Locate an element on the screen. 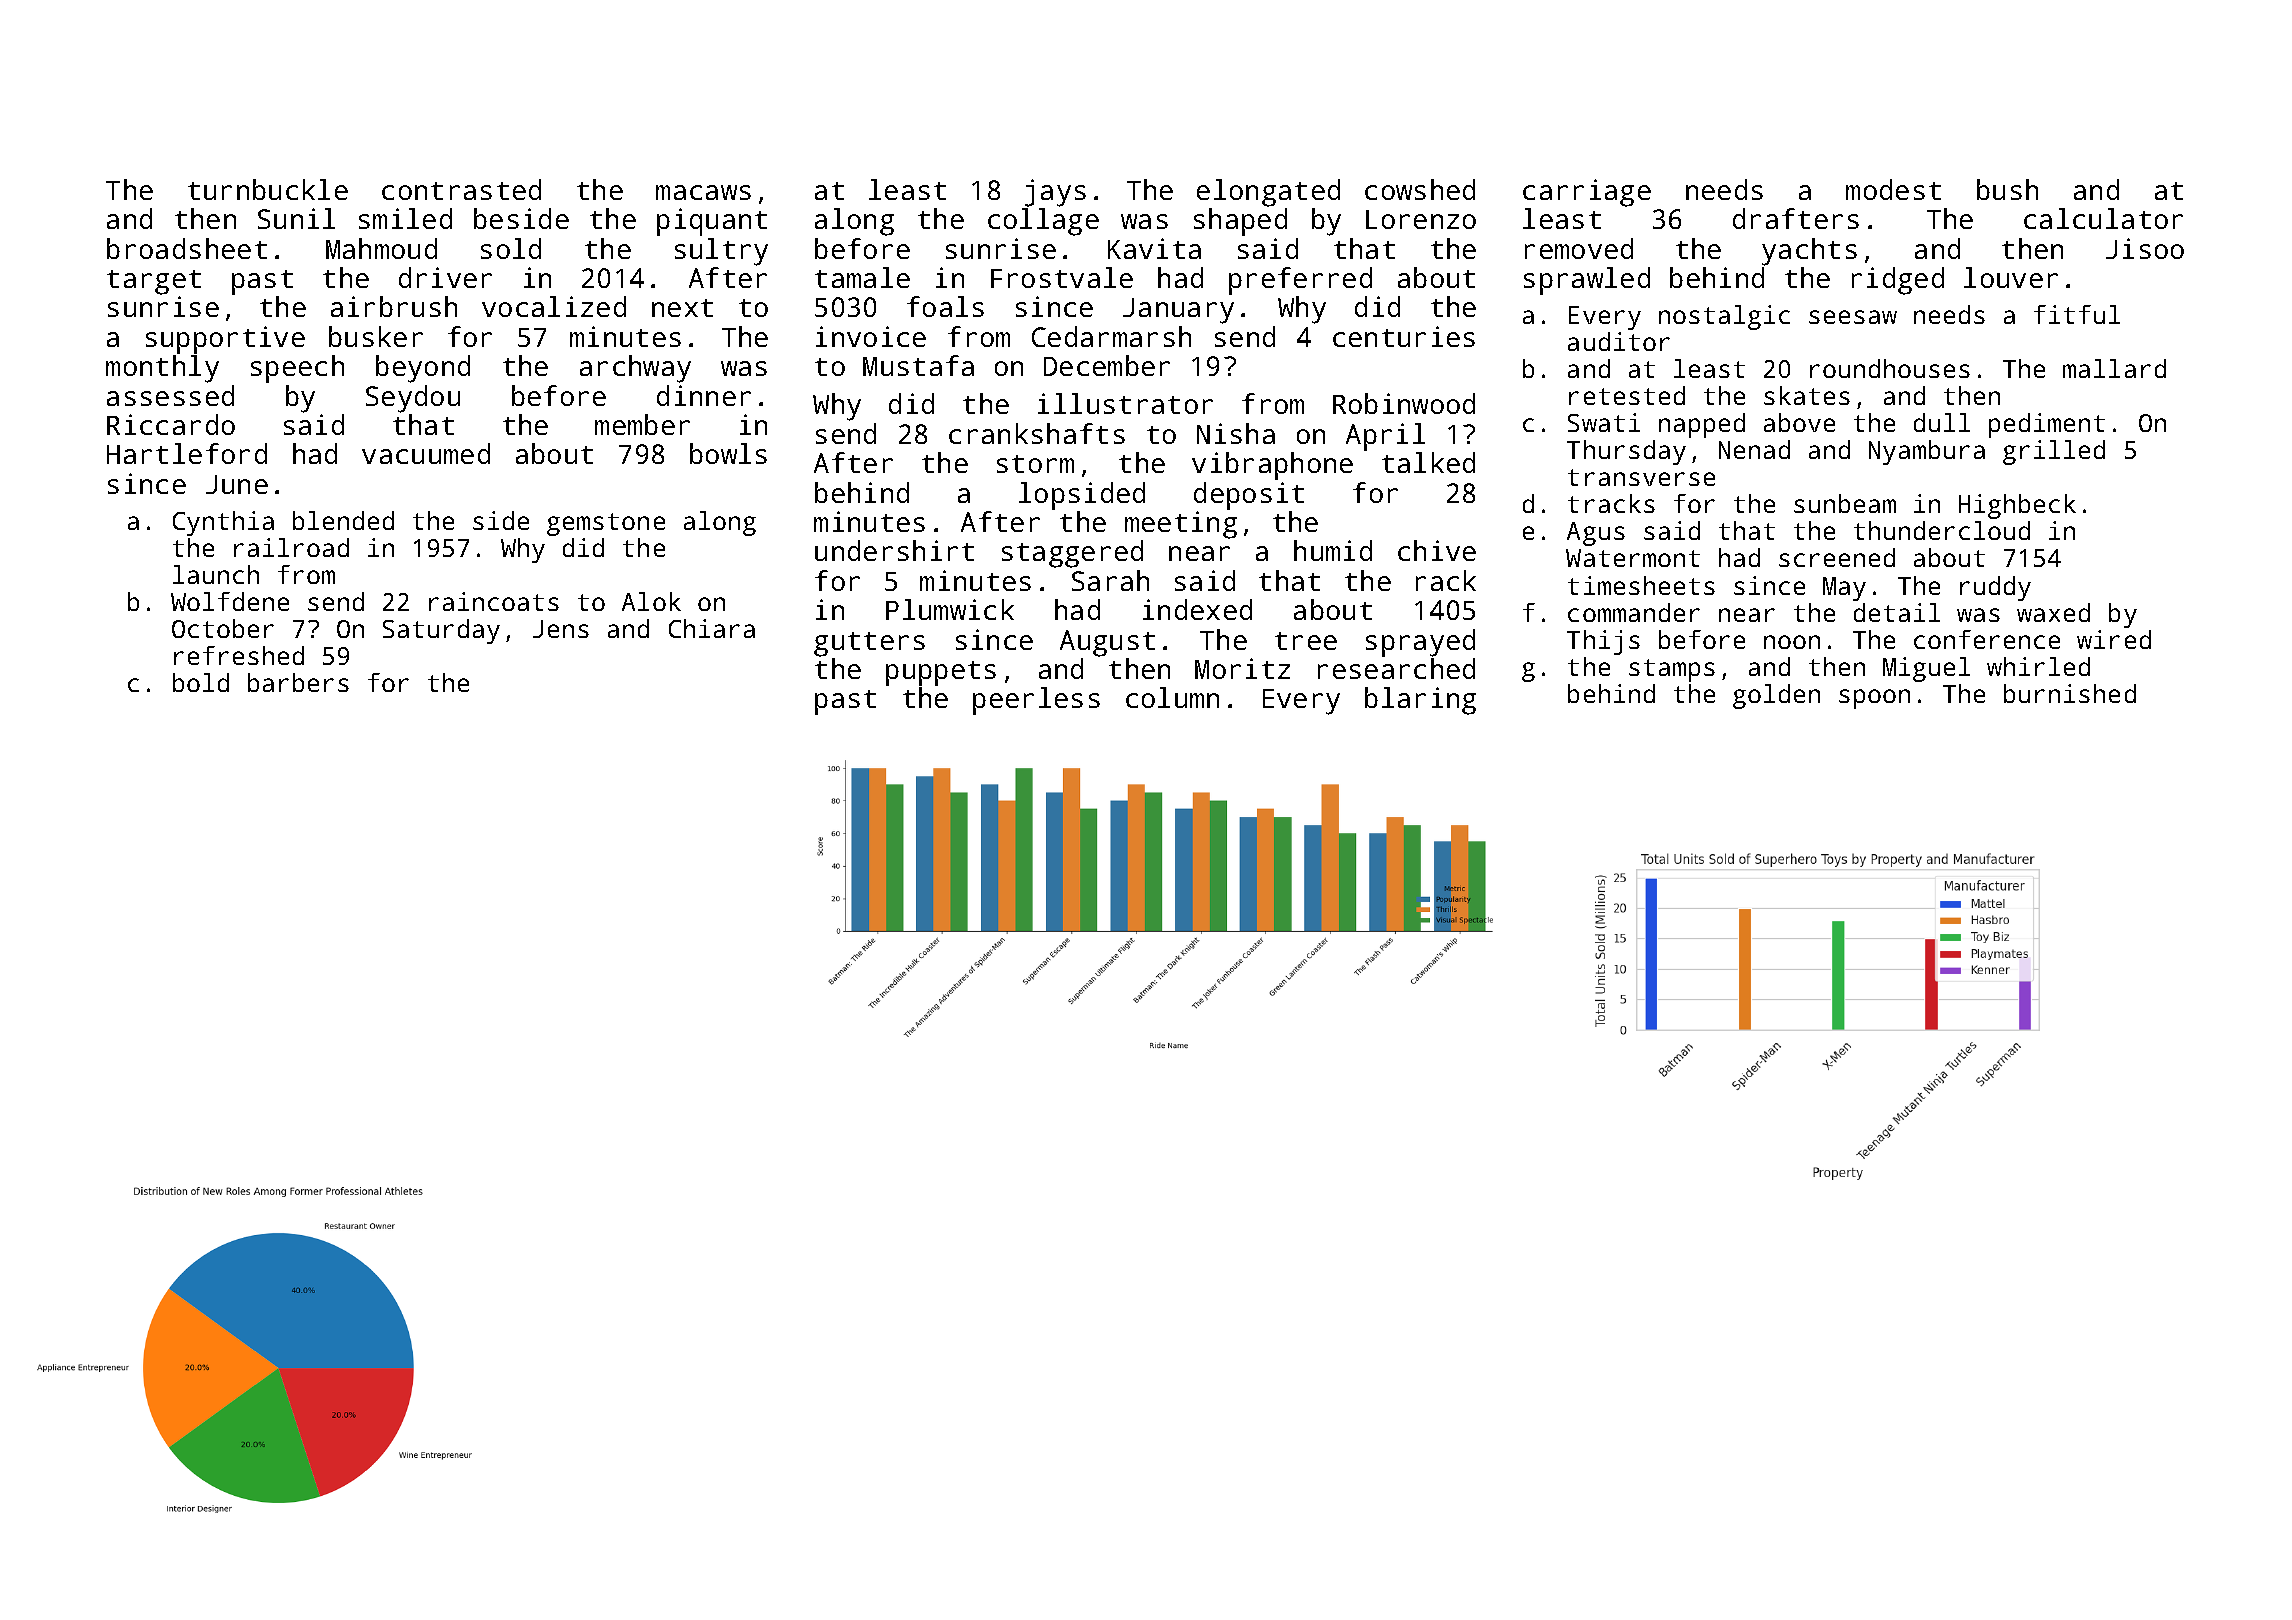  transverse is located at coordinates (1641, 477).
